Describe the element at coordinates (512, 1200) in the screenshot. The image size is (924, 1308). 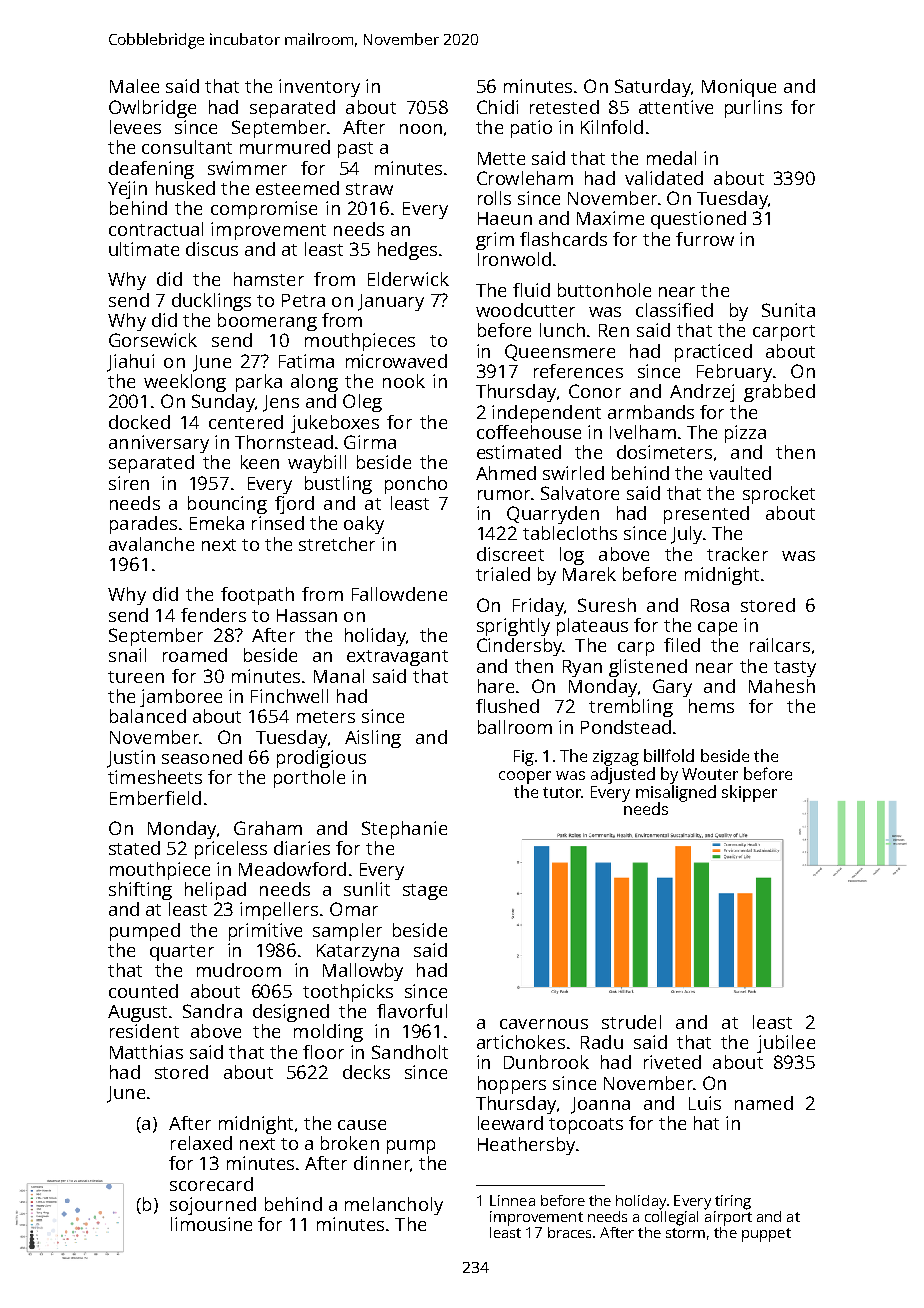
I see `Linnea` at that location.
